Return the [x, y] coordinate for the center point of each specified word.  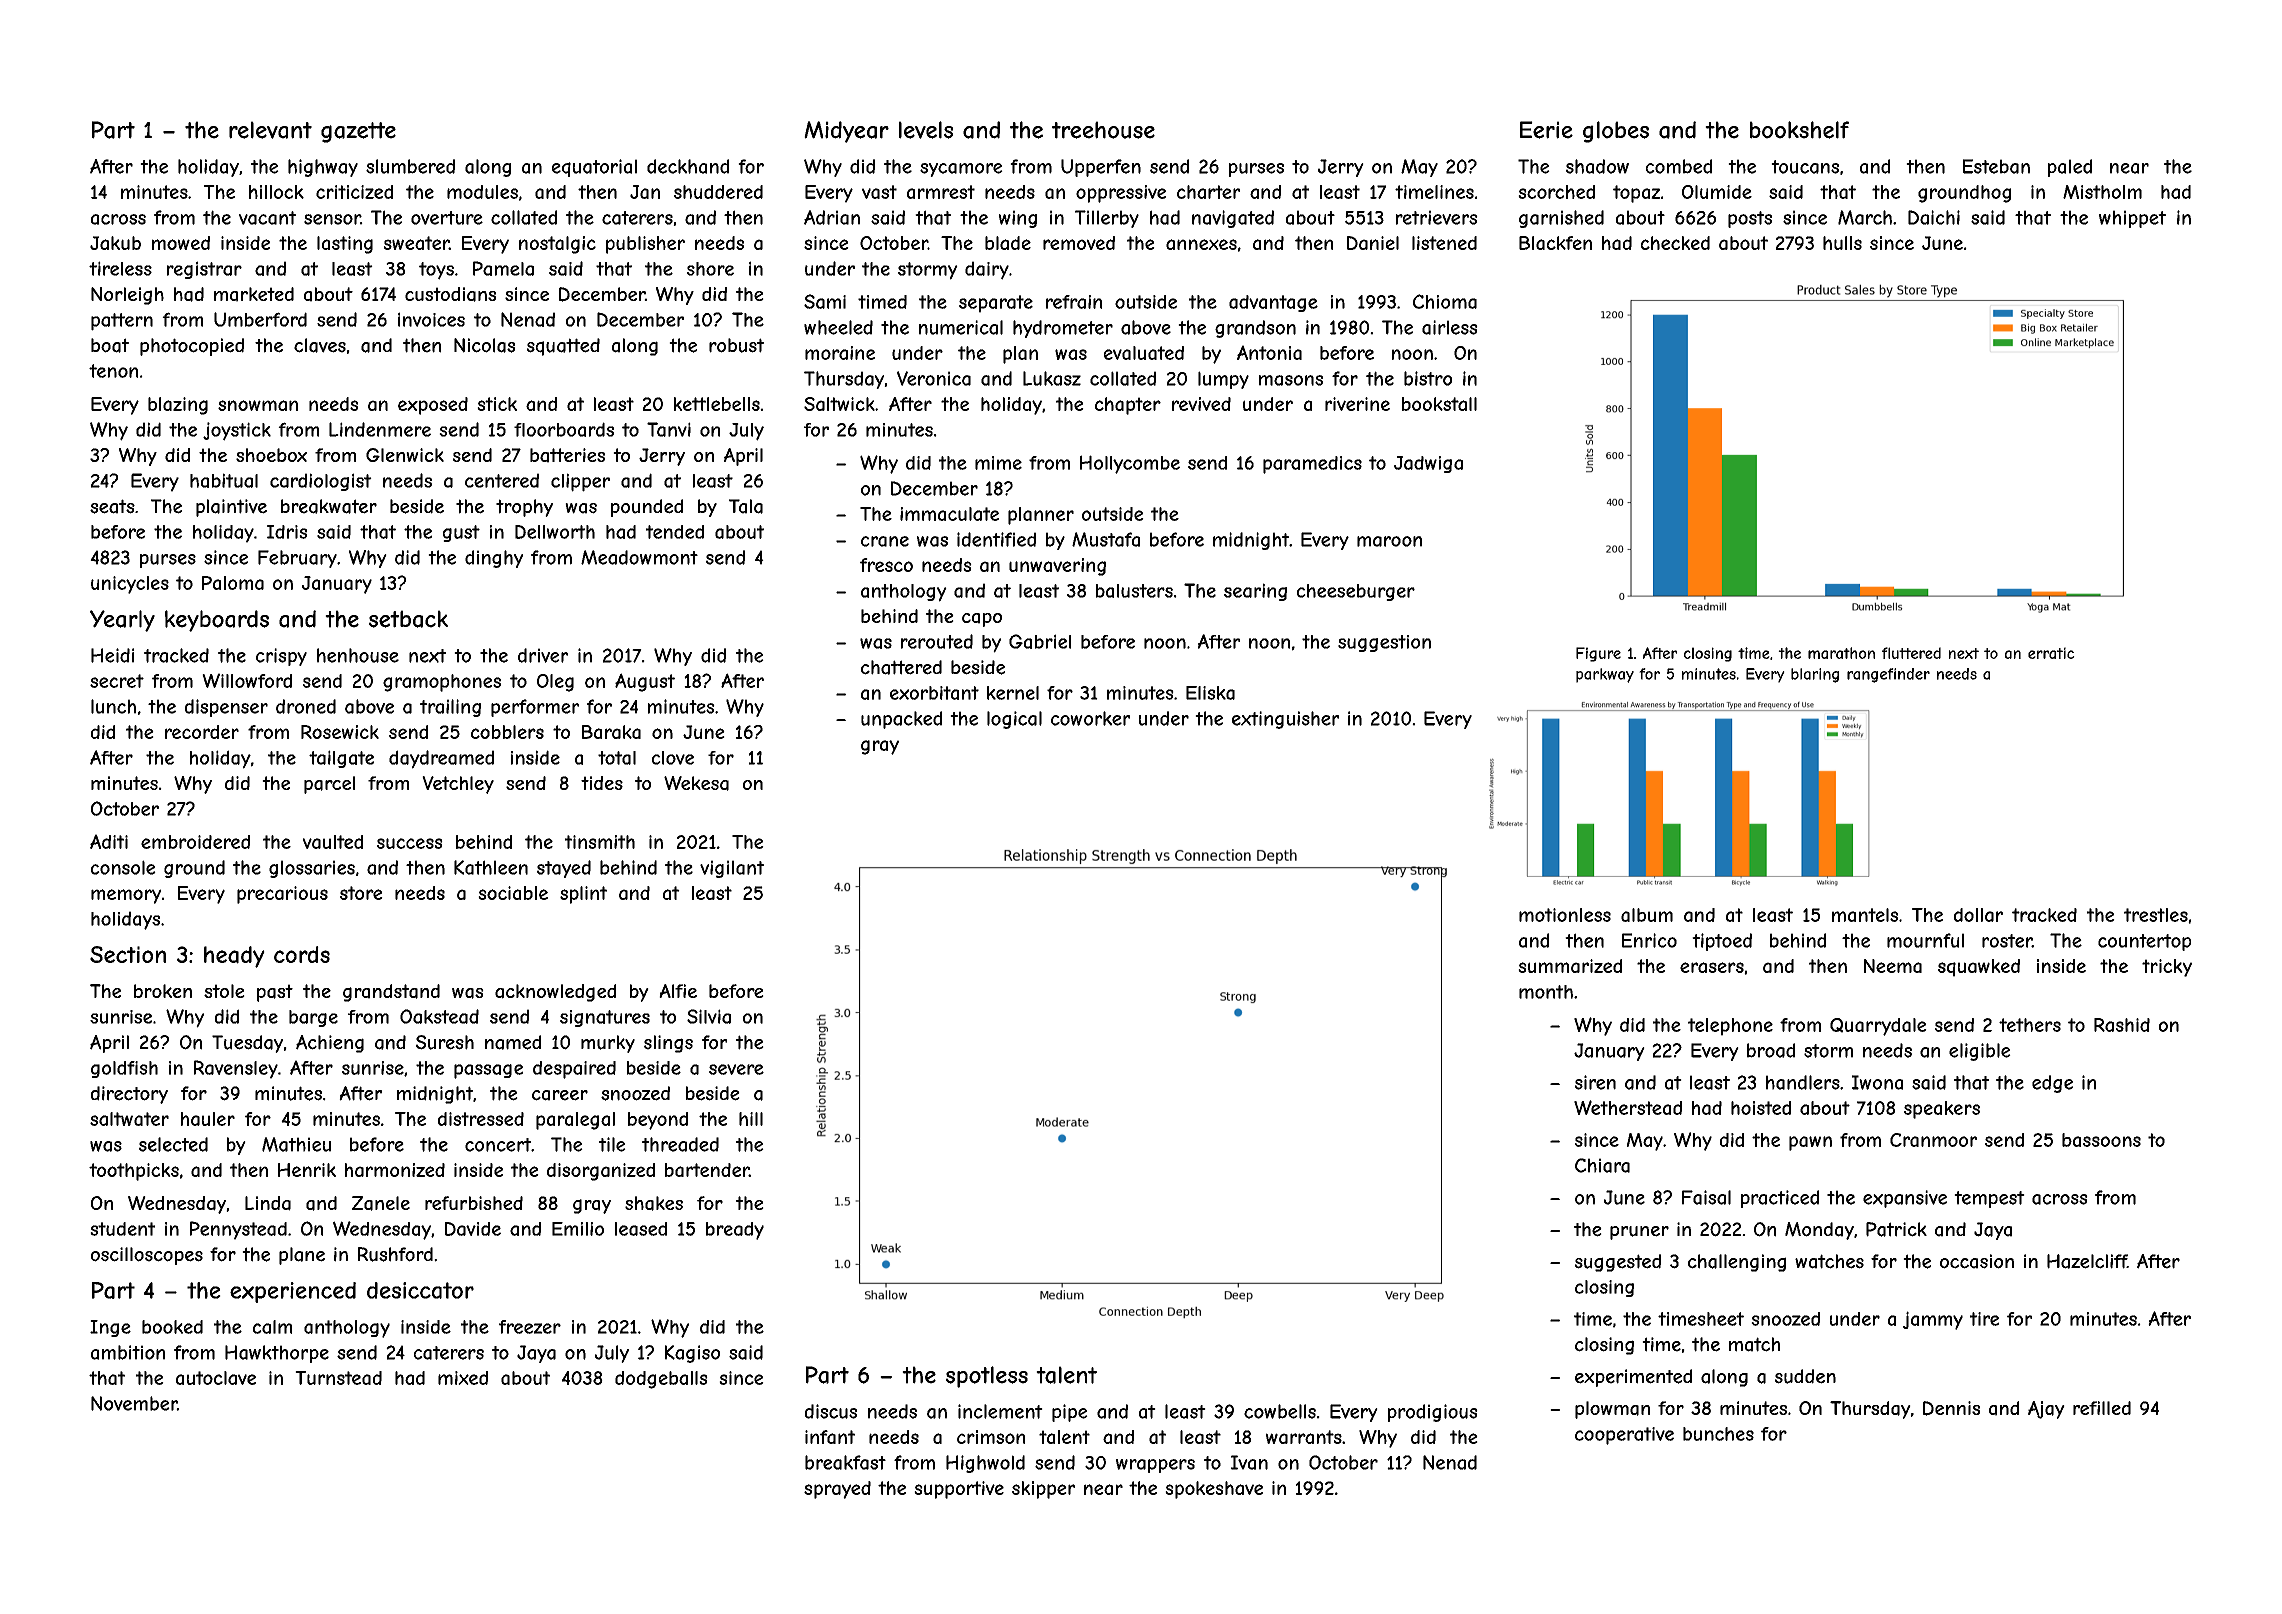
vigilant [732, 869]
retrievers [1437, 217]
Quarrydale [1878, 1027]
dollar [1978, 915]
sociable [513, 893]
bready [735, 1231]
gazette [358, 132]
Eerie [1546, 130]
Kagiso [692, 1354]
